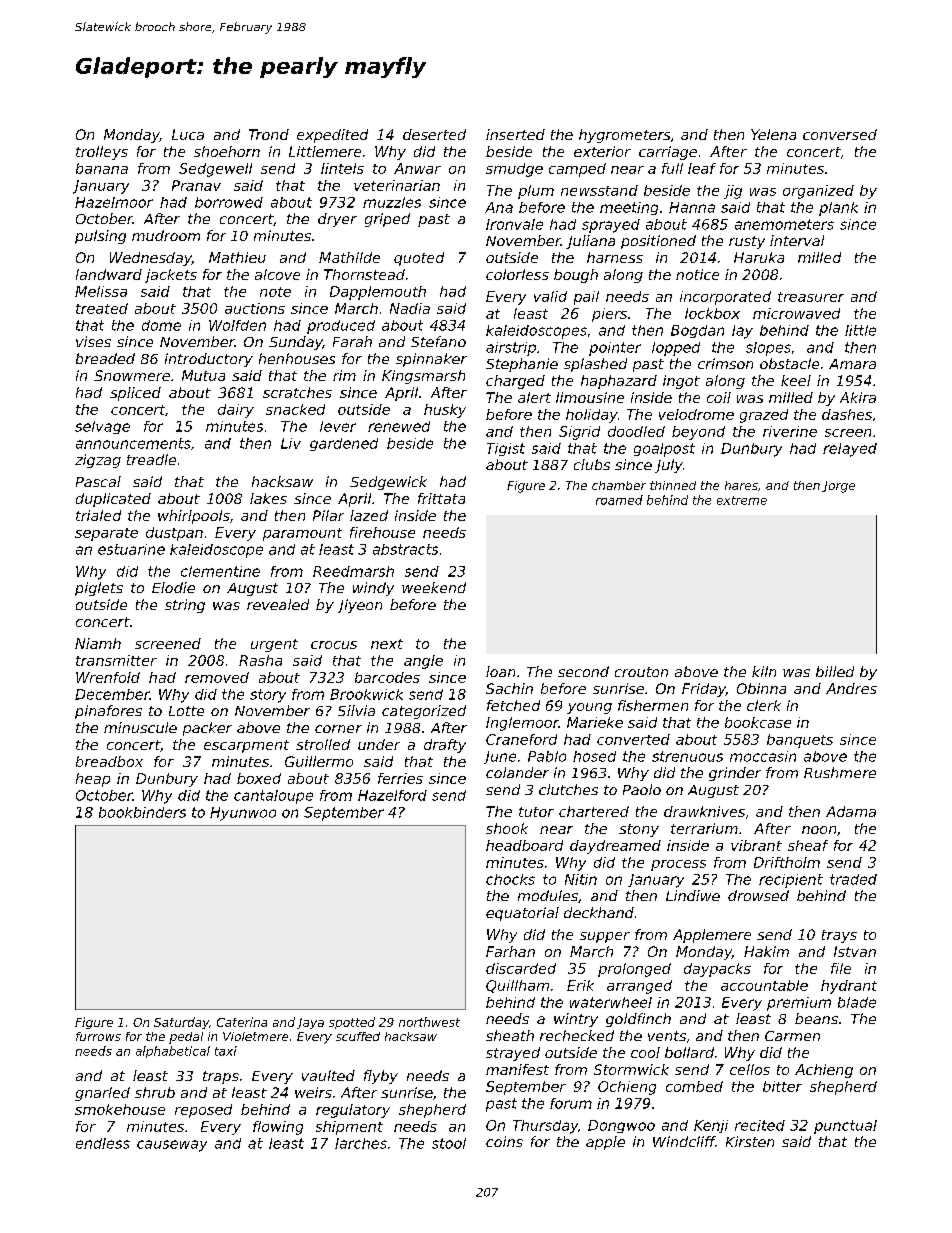 This screenshot has height=1233, width=952. What do you see at coordinates (332, 136) in the screenshot?
I see `expedited` at bounding box center [332, 136].
